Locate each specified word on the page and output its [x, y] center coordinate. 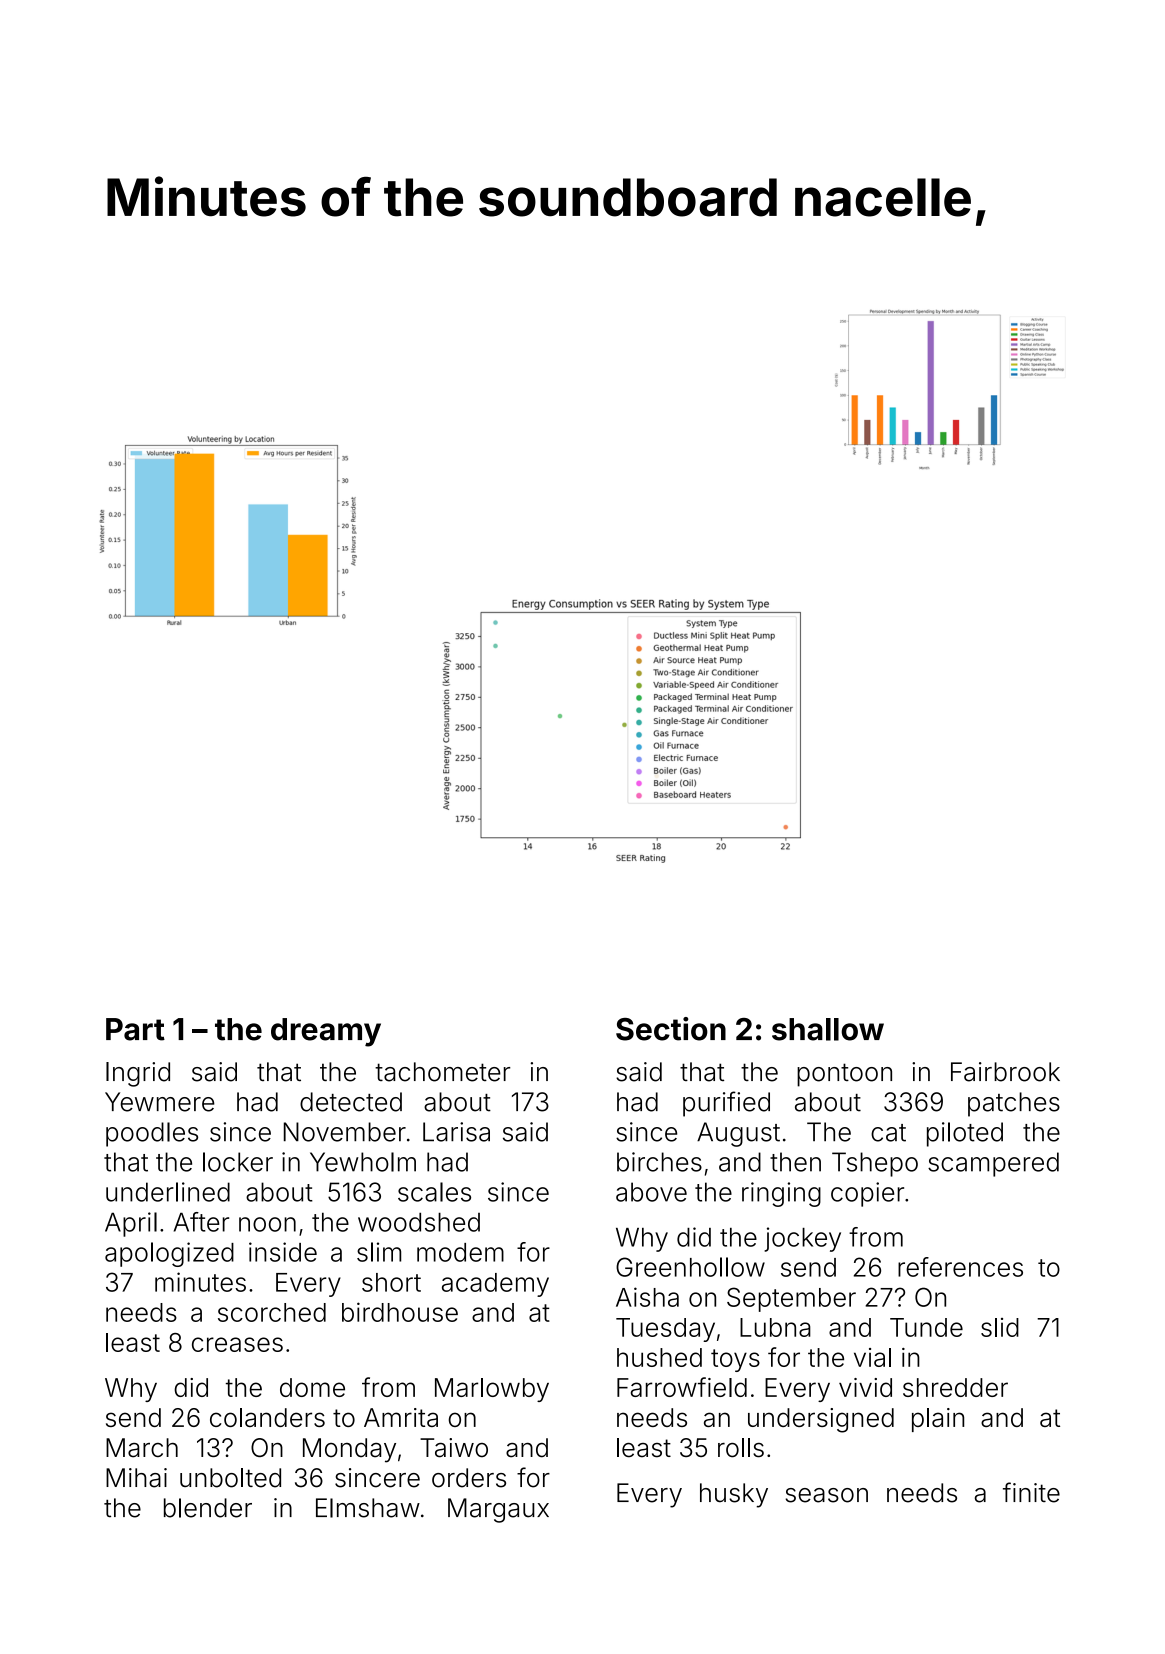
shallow [828, 1029]
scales [434, 1192]
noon [267, 1224]
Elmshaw [368, 1508]
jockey [802, 1239]
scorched [272, 1312]
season [827, 1495]
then [795, 1162]
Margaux [498, 1510]
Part [135, 1029]
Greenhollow [690, 1267]
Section [671, 1029]
